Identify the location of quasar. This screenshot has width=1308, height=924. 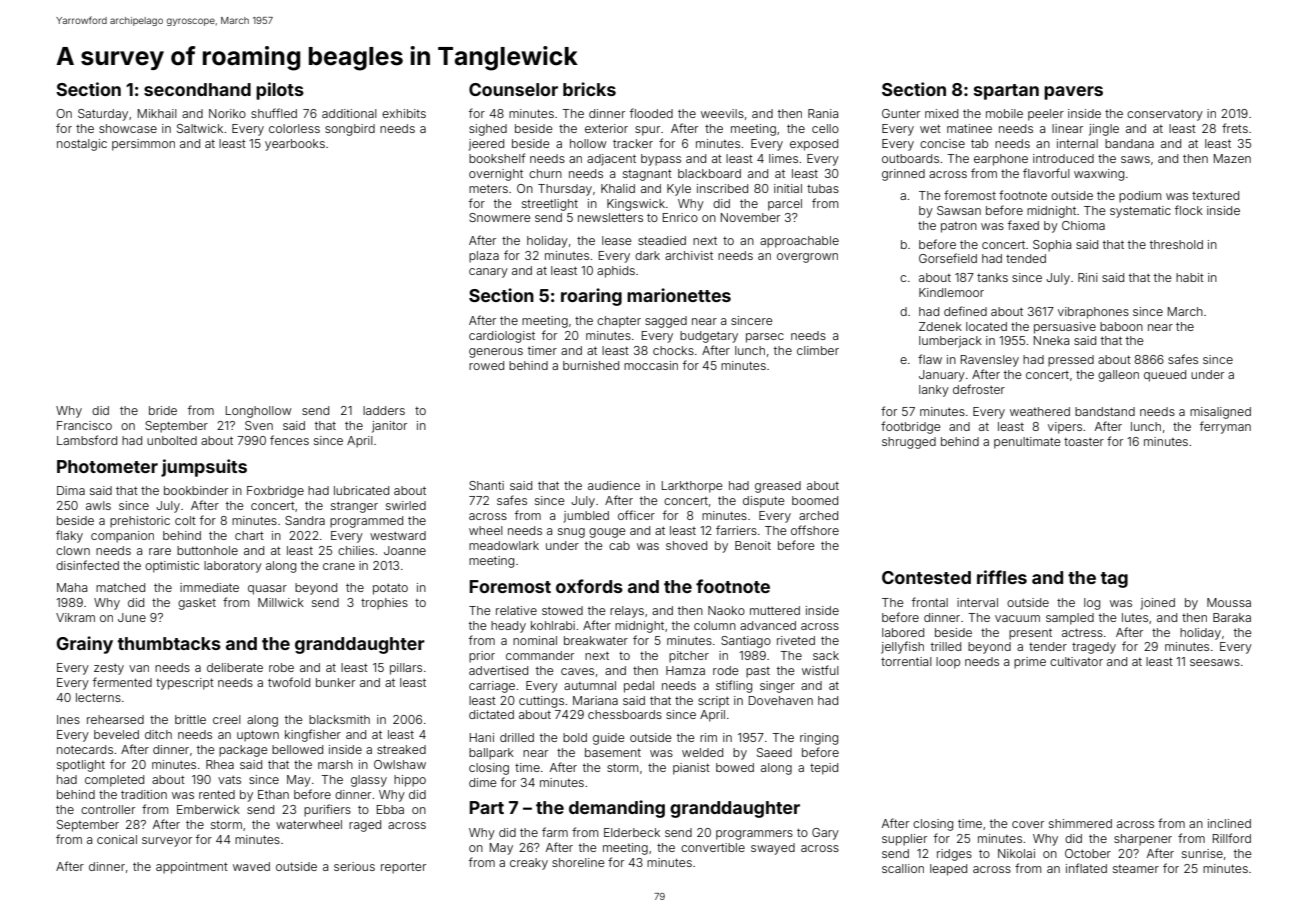
(267, 590).
